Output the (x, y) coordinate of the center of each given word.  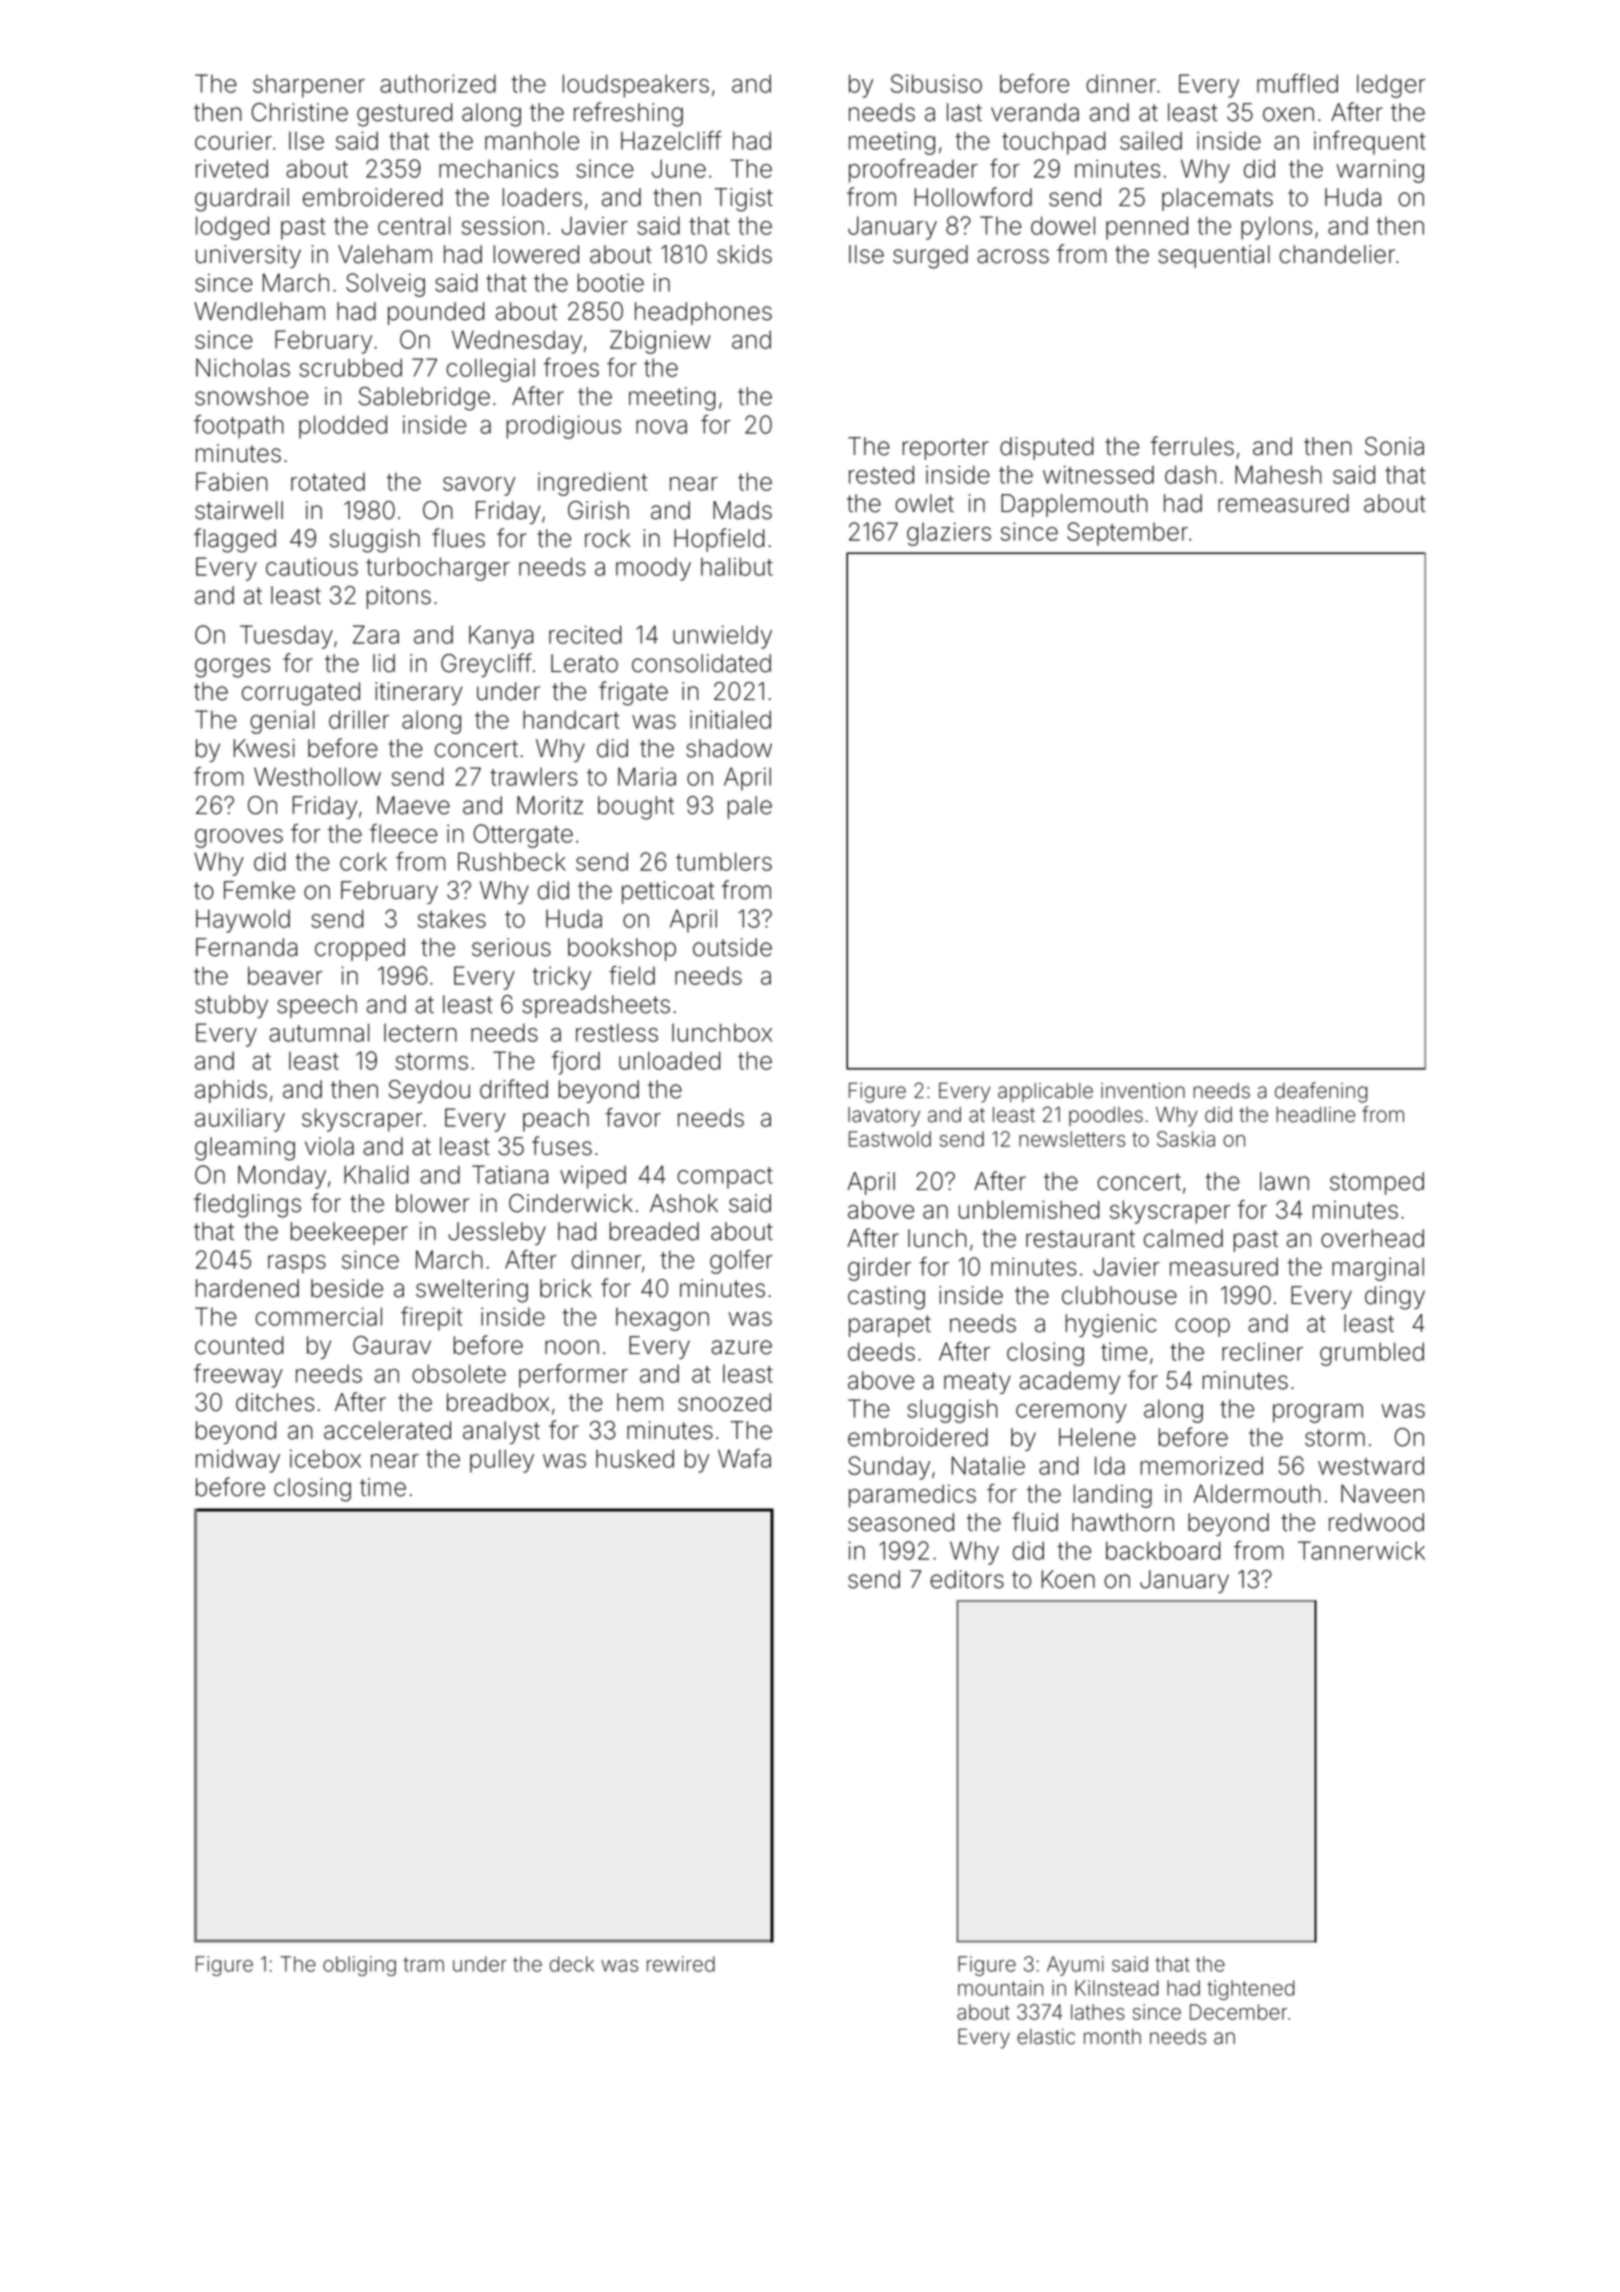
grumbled (1372, 1354)
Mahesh (1278, 474)
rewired (681, 1964)
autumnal (319, 1032)
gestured (404, 115)
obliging (359, 1966)
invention (1143, 1091)
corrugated (301, 694)
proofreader (913, 171)
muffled (1297, 83)
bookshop (622, 949)
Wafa (744, 1458)
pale (750, 807)
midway (238, 1461)
